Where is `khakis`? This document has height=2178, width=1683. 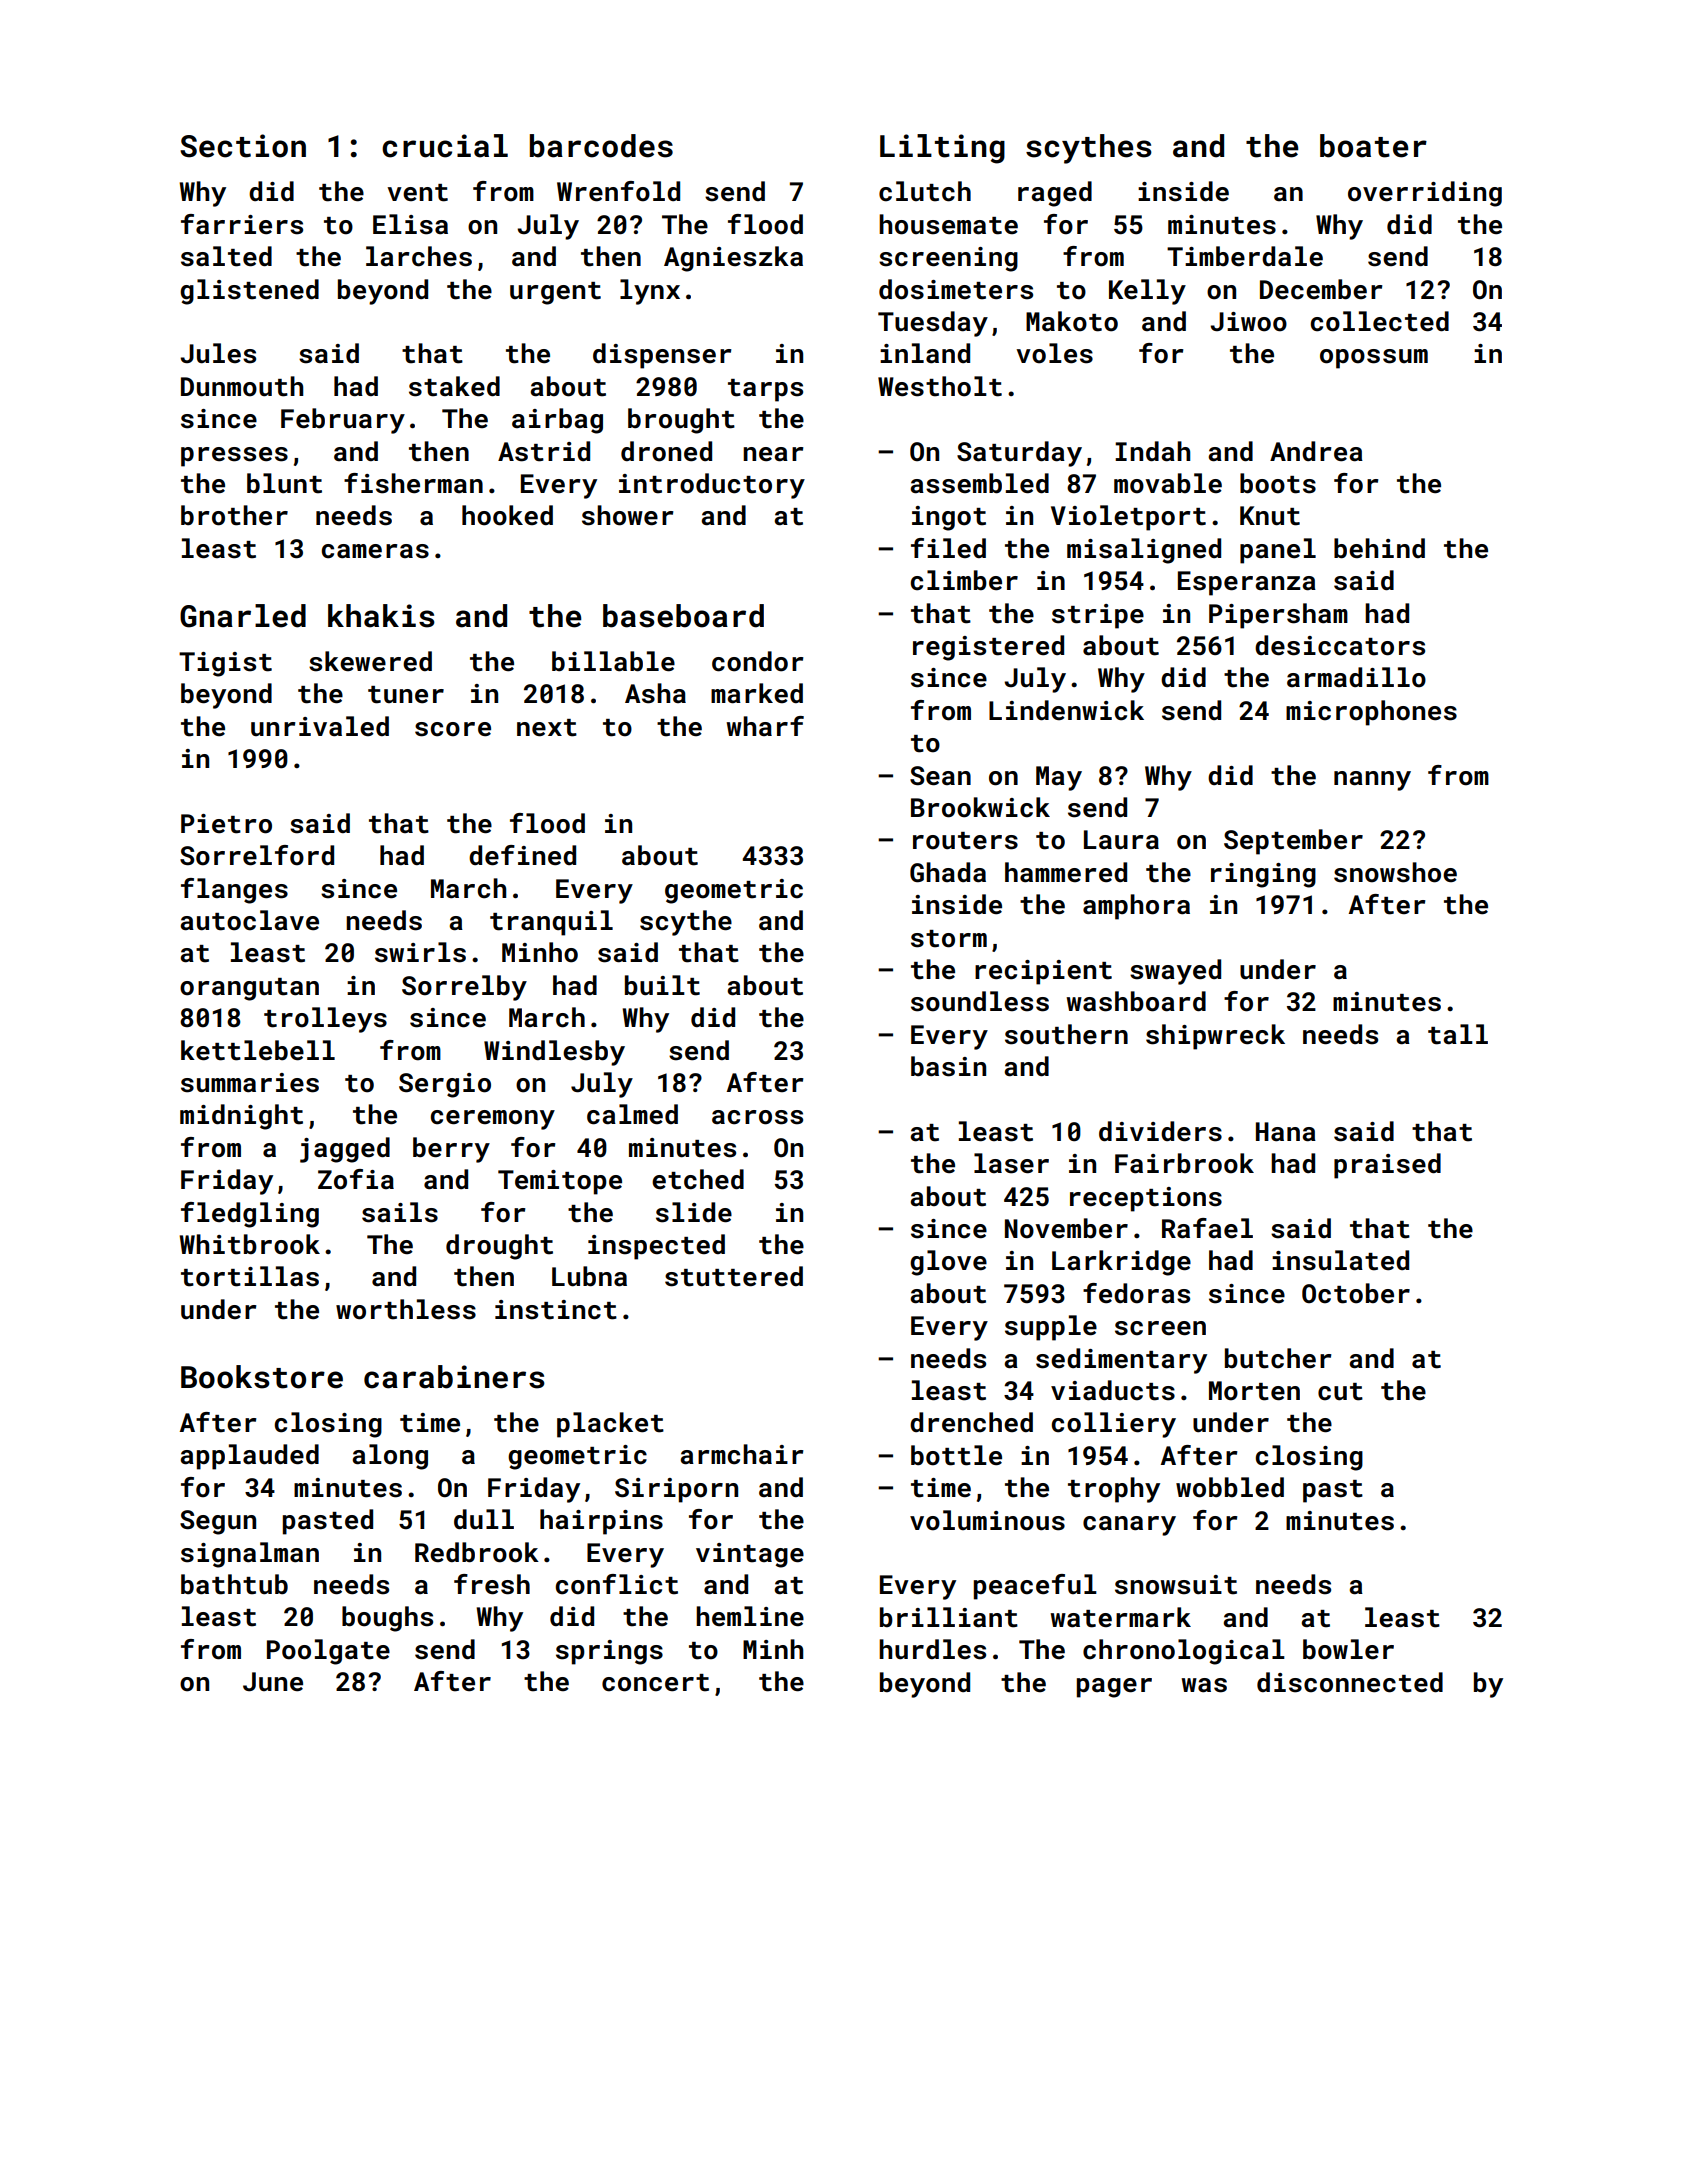
khakis is located at coordinates (381, 616).
